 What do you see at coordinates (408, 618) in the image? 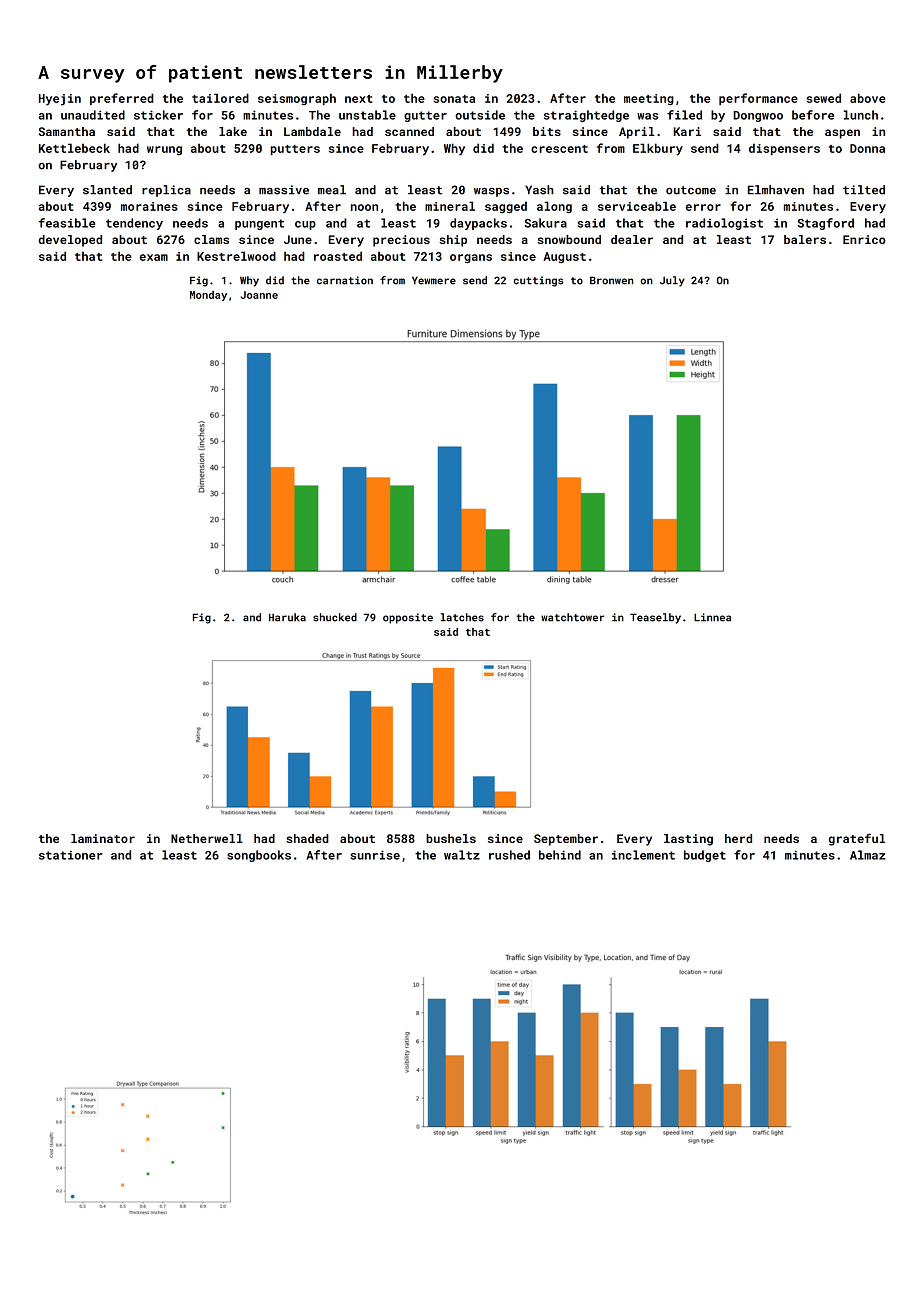
I see `opposite` at bounding box center [408, 618].
